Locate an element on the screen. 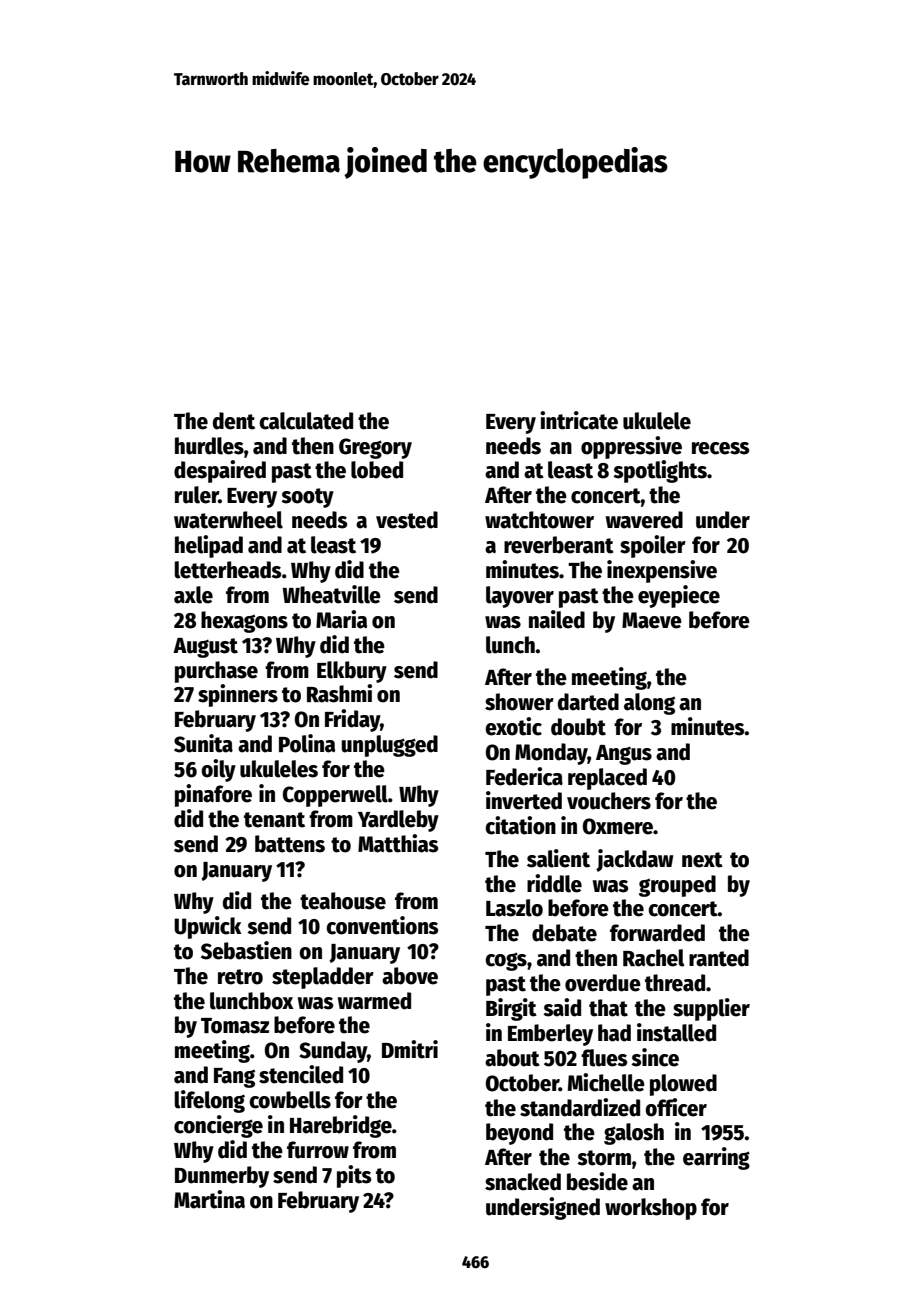 The width and height of the screenshot is (924, 1311). Sunita is located at coordinates (203, 743).
